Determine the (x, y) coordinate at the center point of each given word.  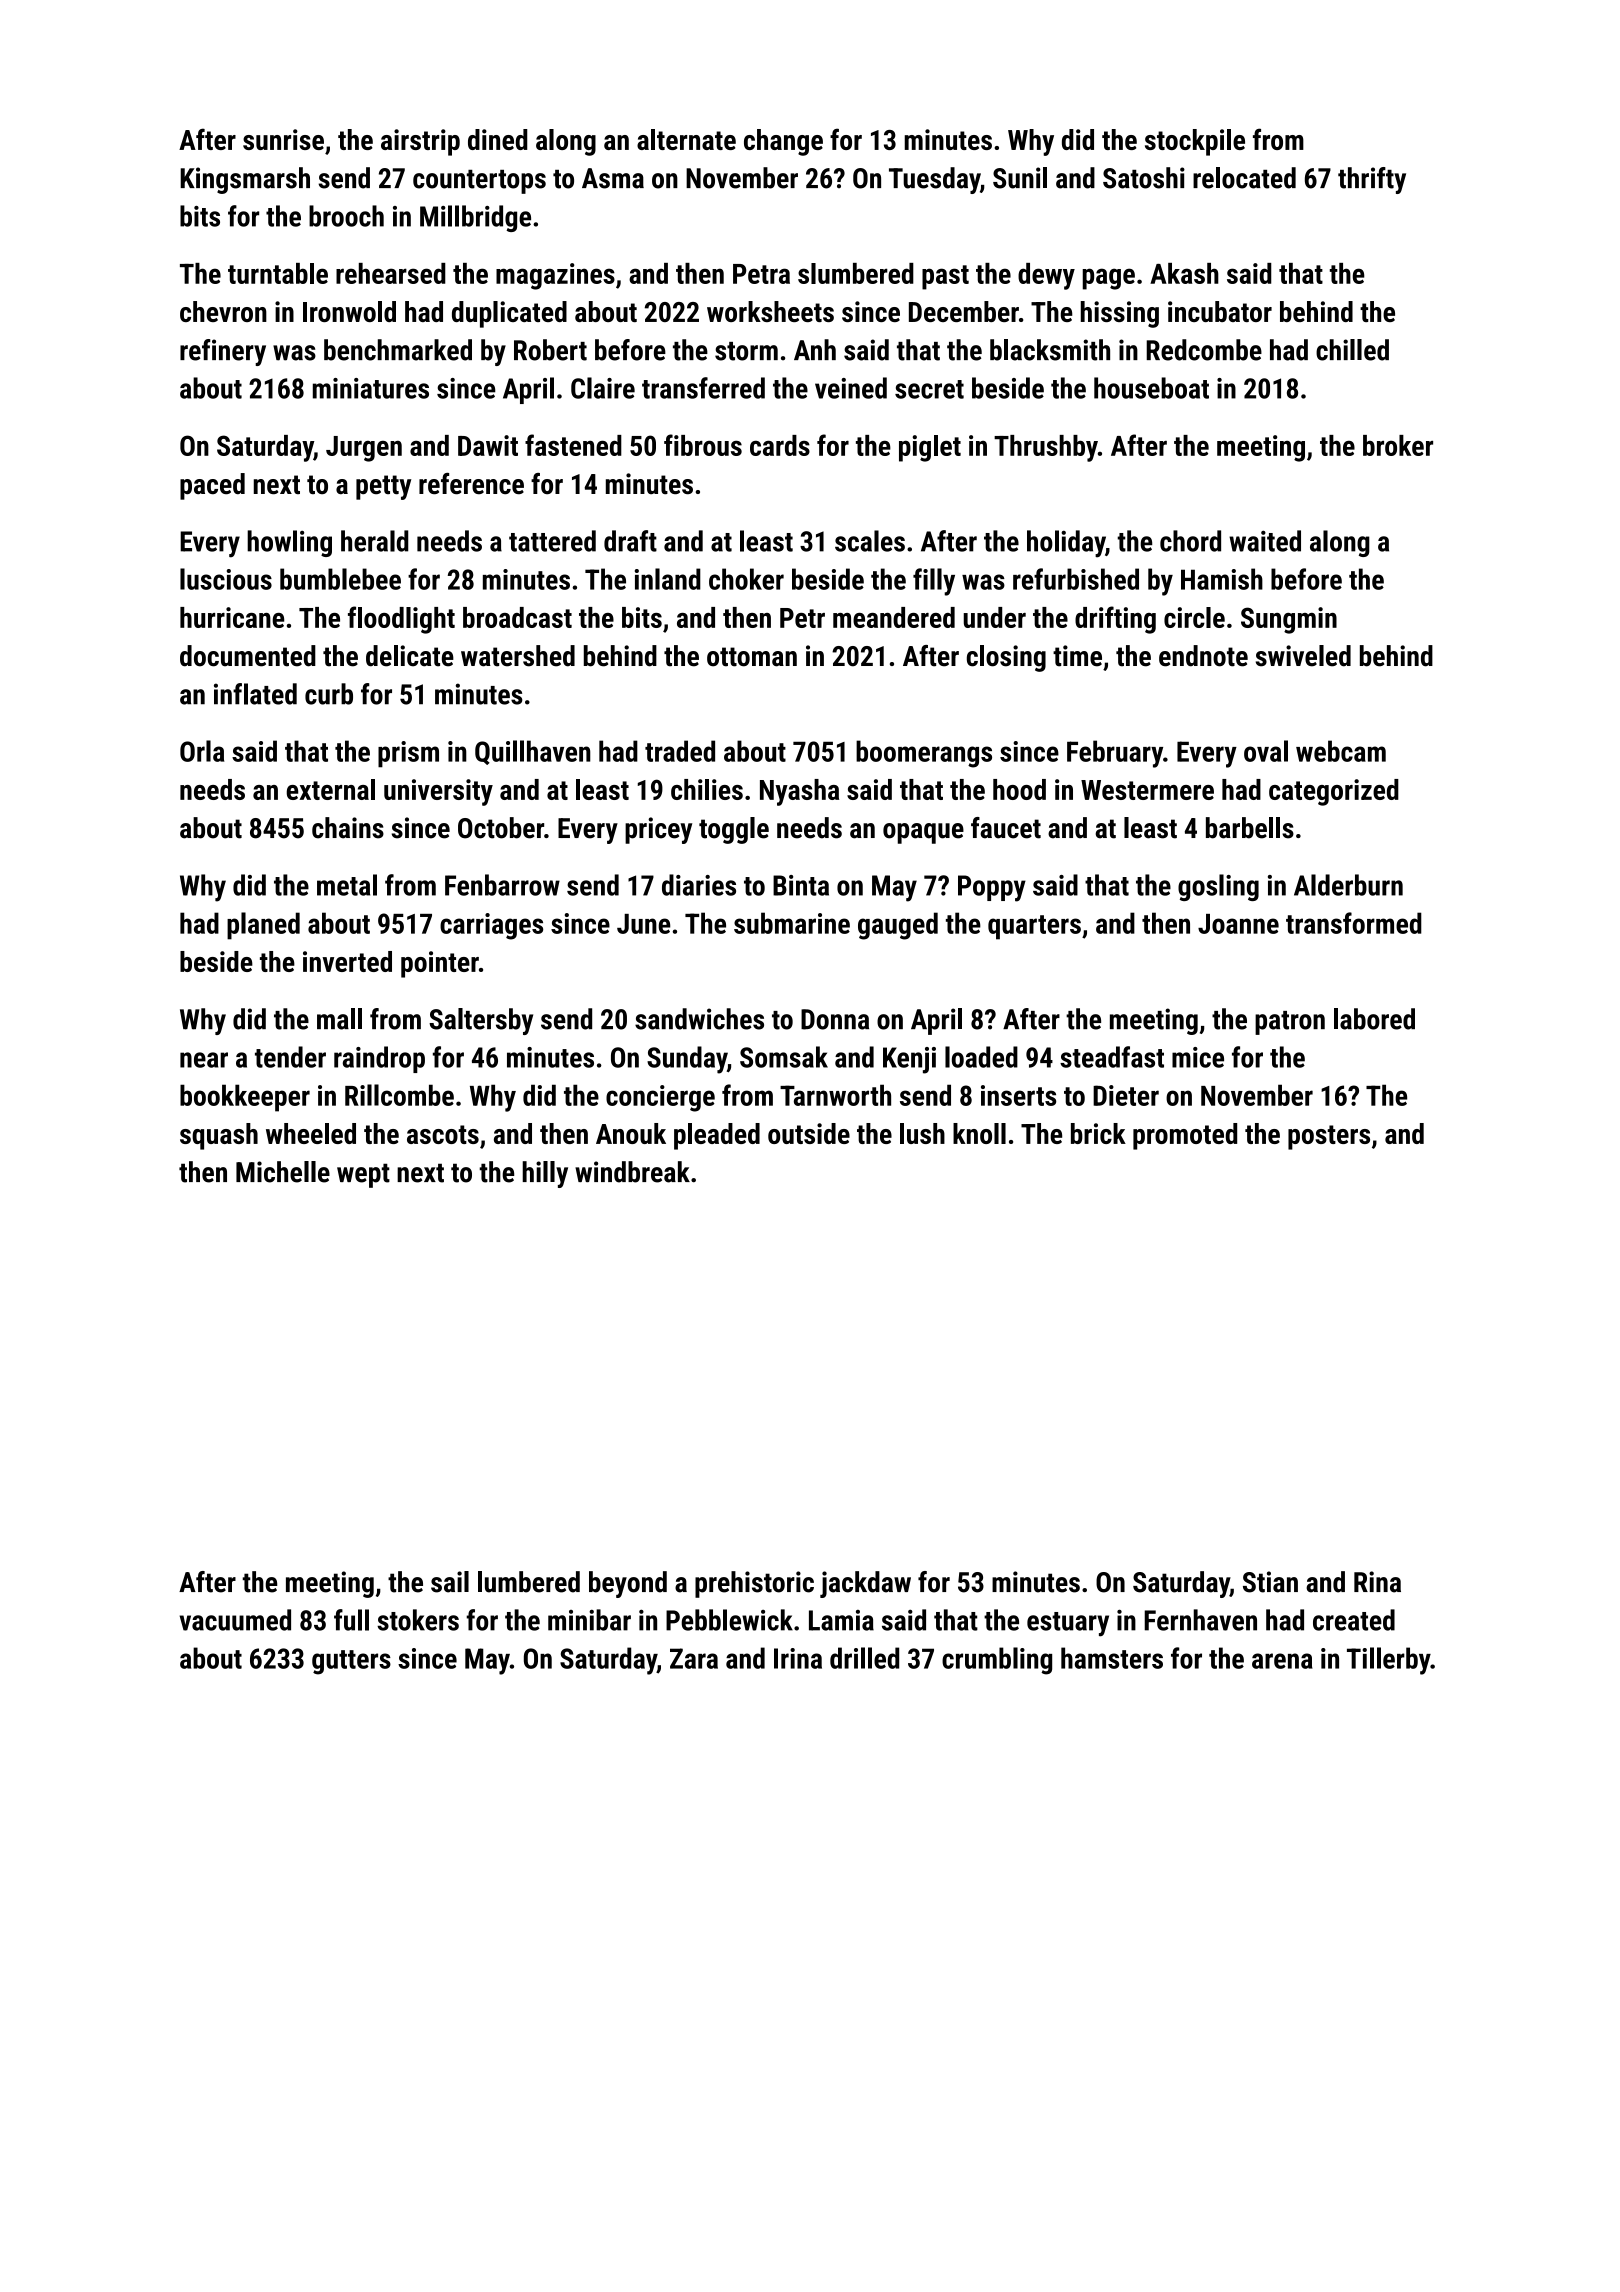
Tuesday (934, 180)
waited (1265, 541)
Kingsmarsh (245, 180)
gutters (351, 1662)
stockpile (1195, 142)
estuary (1068, 1624)
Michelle (283, 1172)
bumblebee (340, 579)
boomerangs (924, 754)
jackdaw (865, 1584)
